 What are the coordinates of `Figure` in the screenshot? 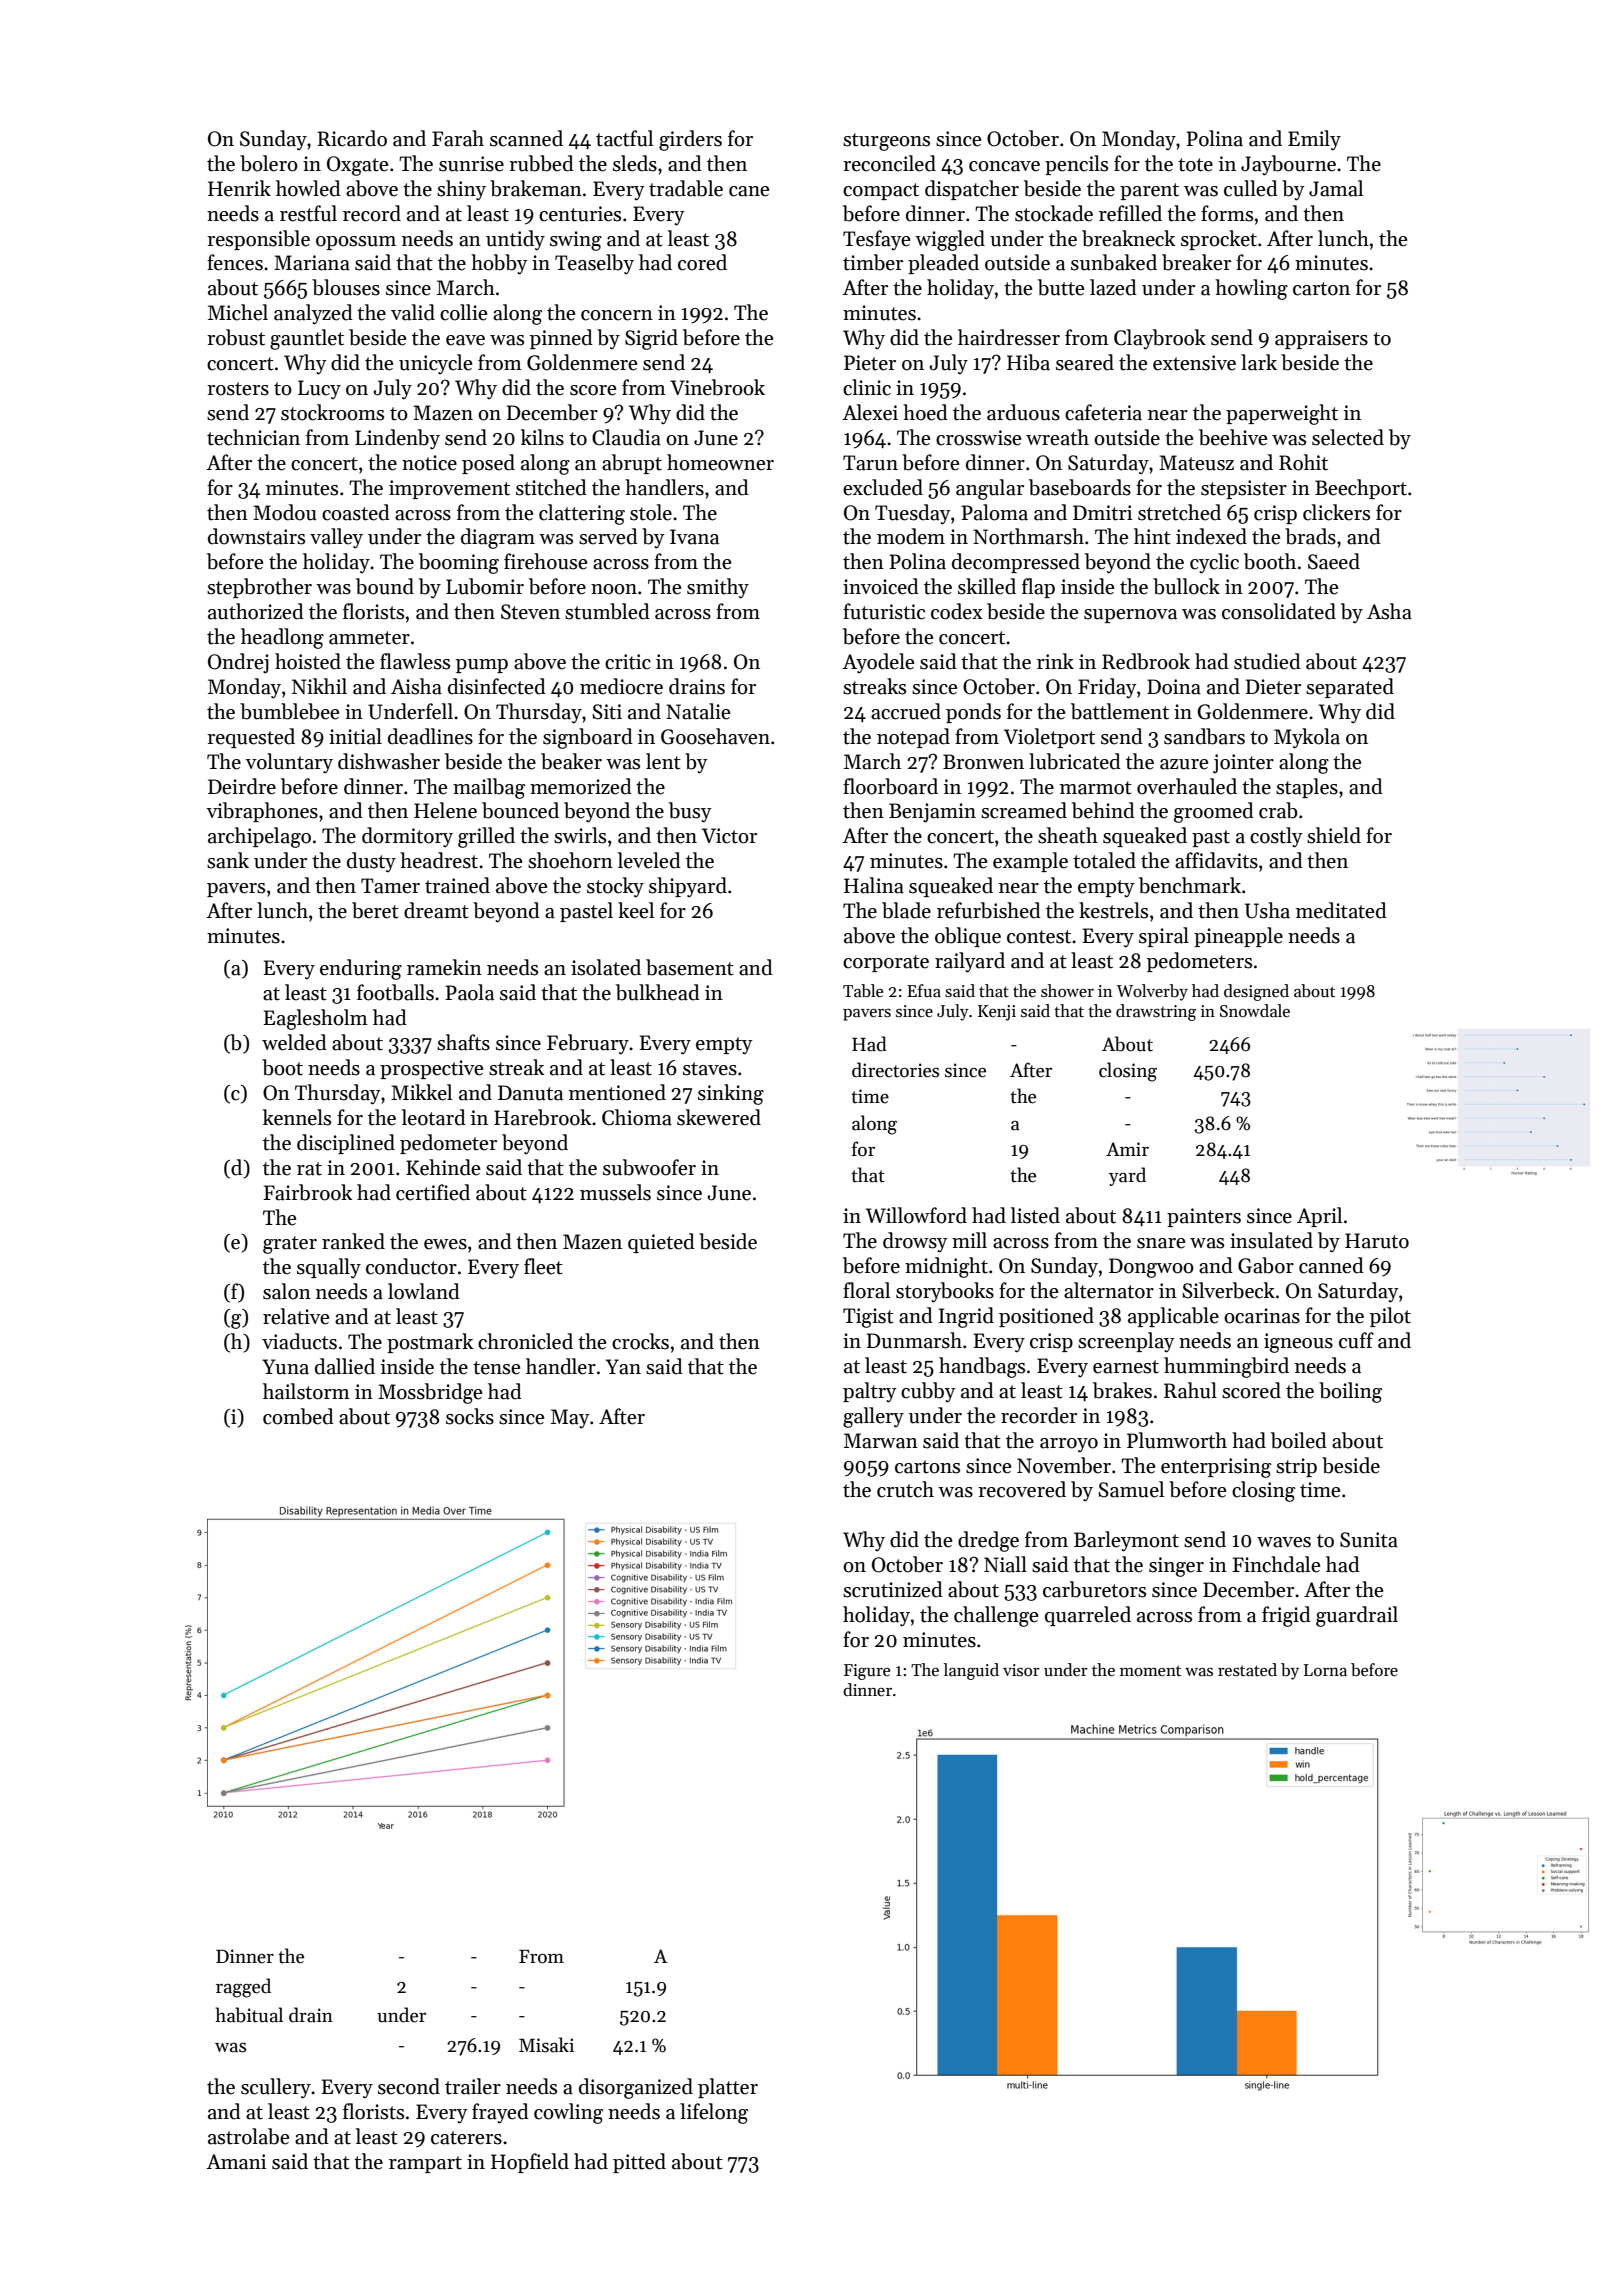 It's located at (867, 1672).
